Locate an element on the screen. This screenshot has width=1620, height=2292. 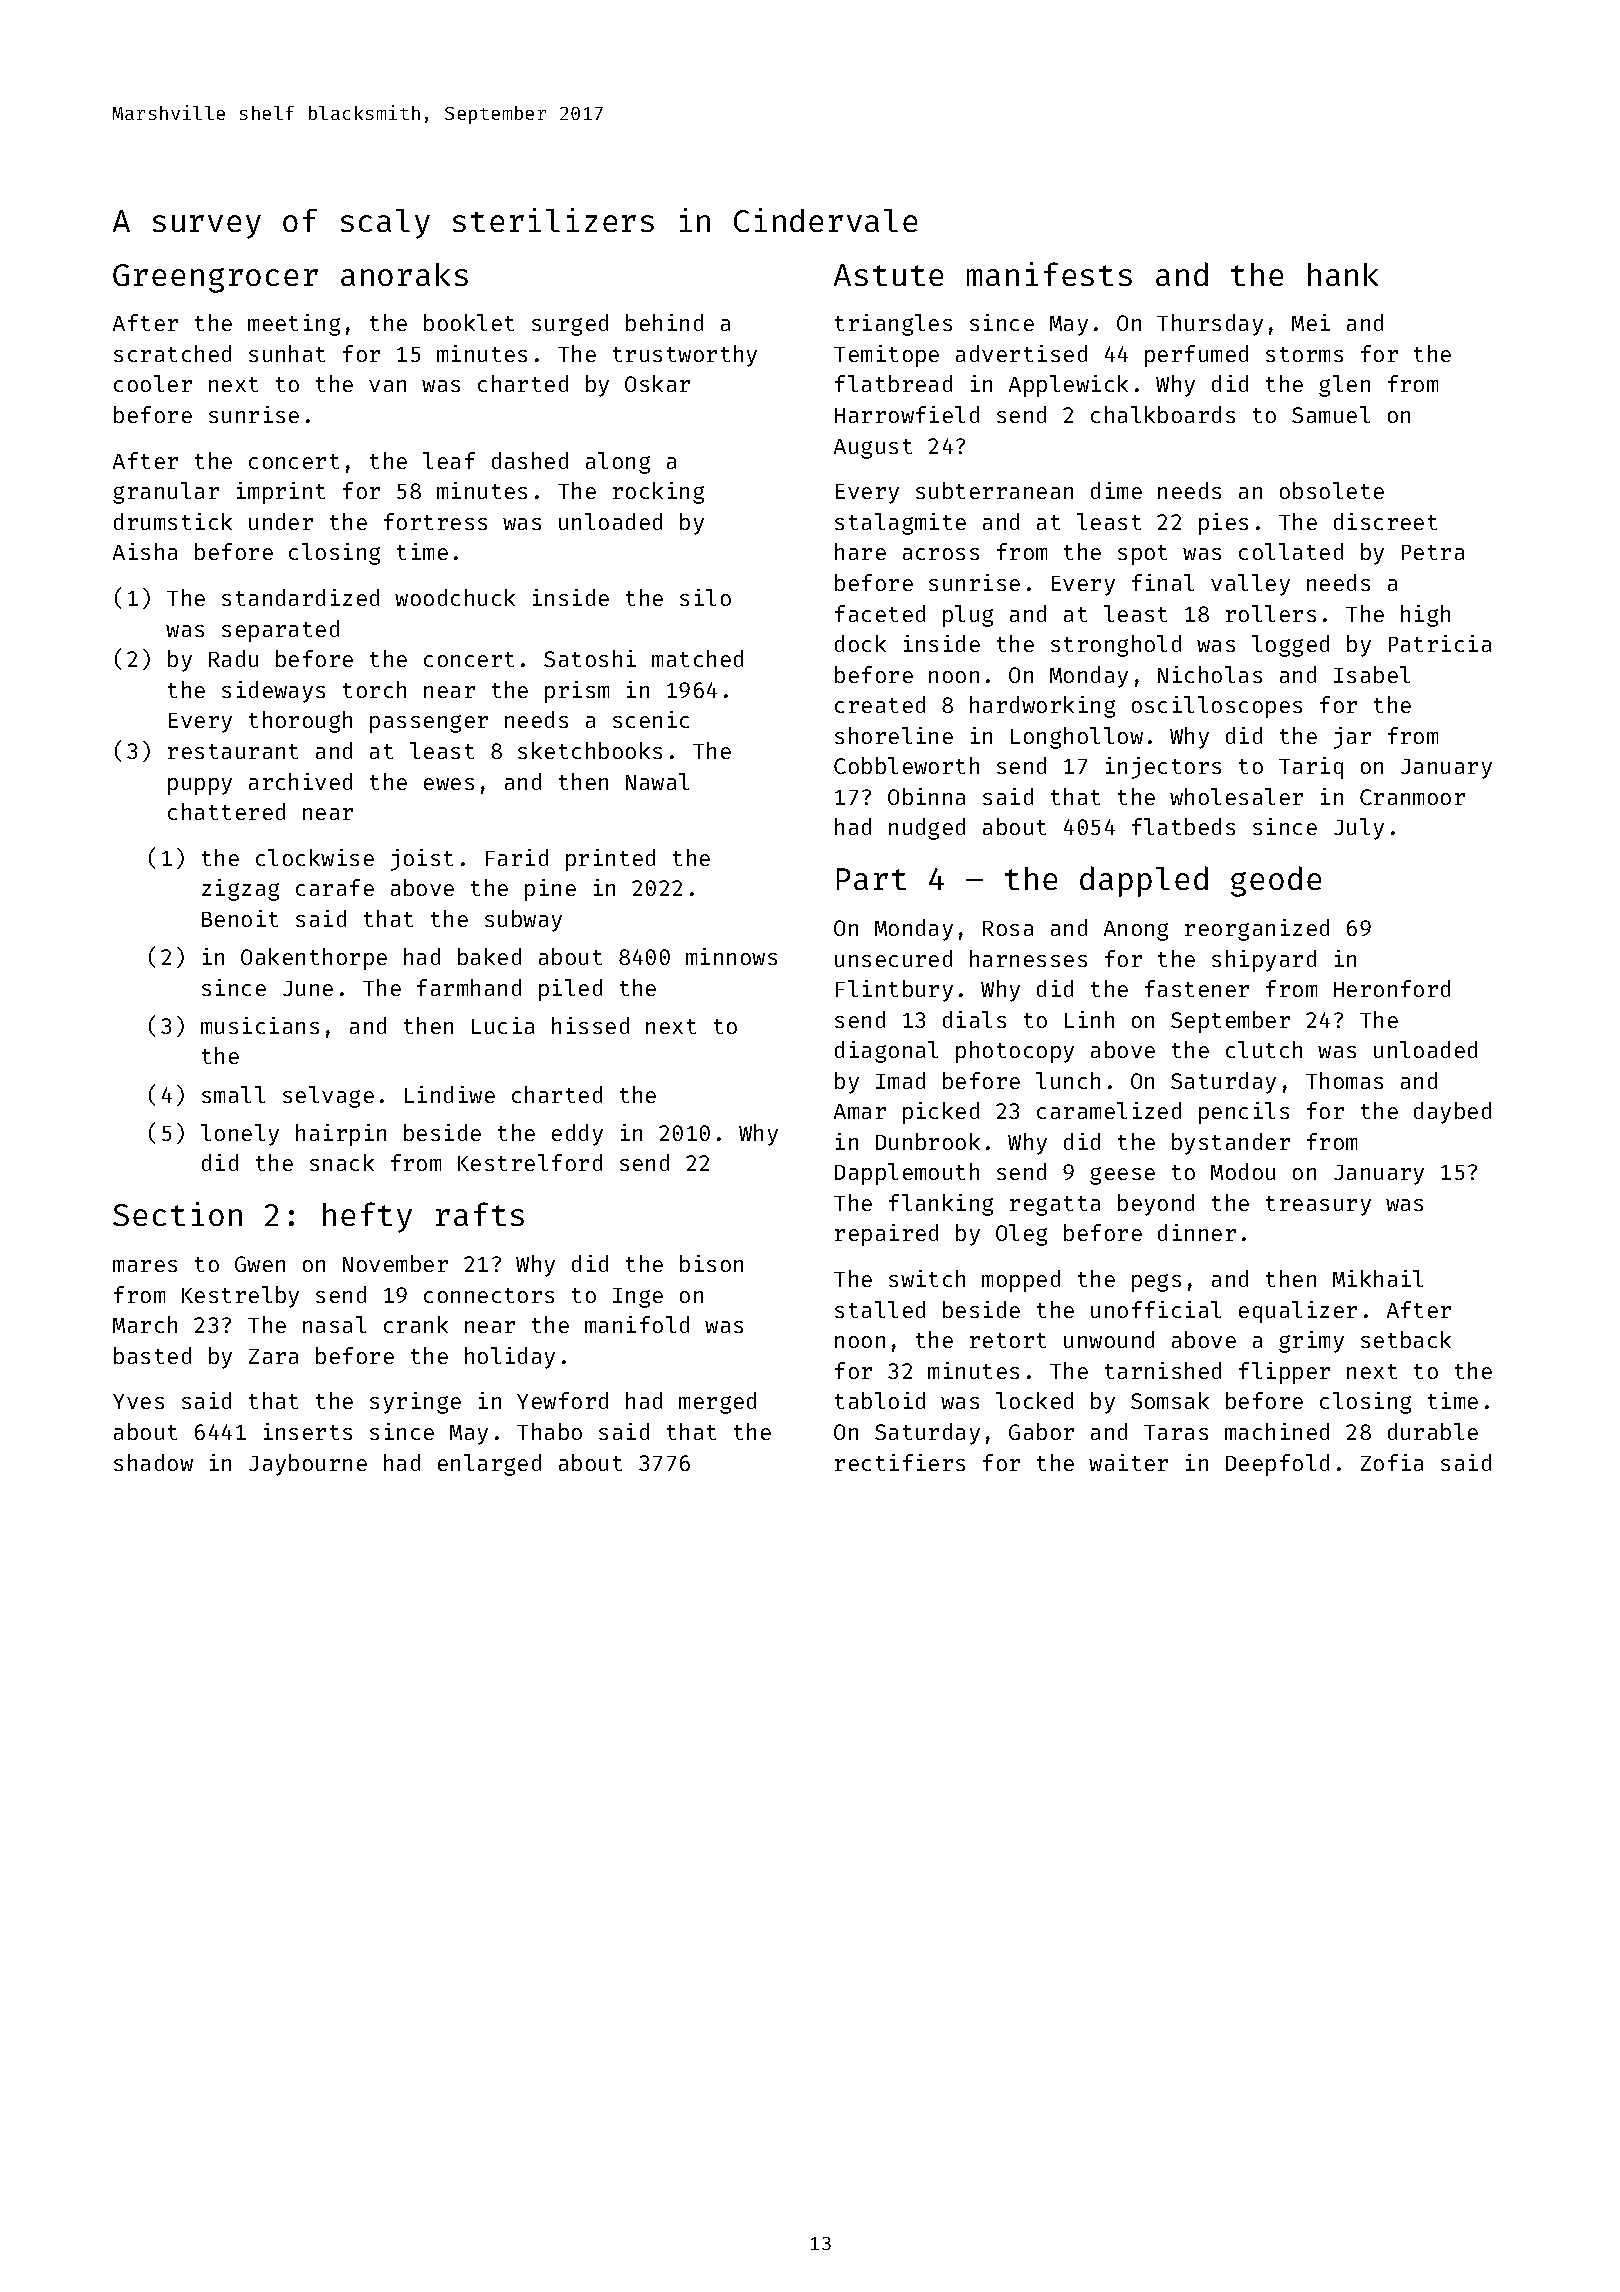
Anong is located at coordinates (1136, 931).
